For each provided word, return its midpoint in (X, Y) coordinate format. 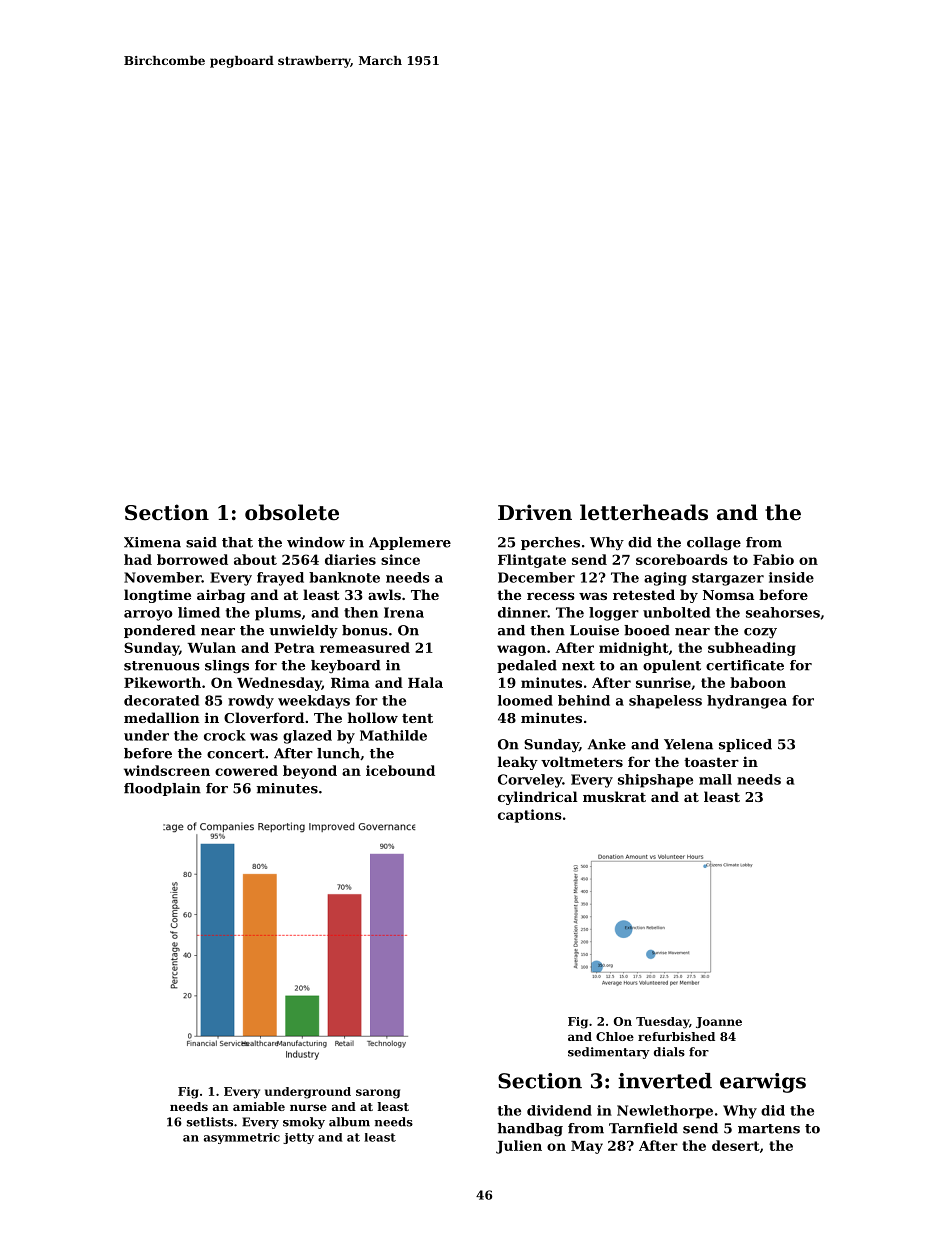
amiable (259, 1106)
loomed (525, 700)
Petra (294, 648)
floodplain (162, 789)
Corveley (530, 781)
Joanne (719, 1022)
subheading (752, 649)
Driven (535, 512)
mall (715, 779)
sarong (378, 1094)
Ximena (152, 542)
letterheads (644, 512)
